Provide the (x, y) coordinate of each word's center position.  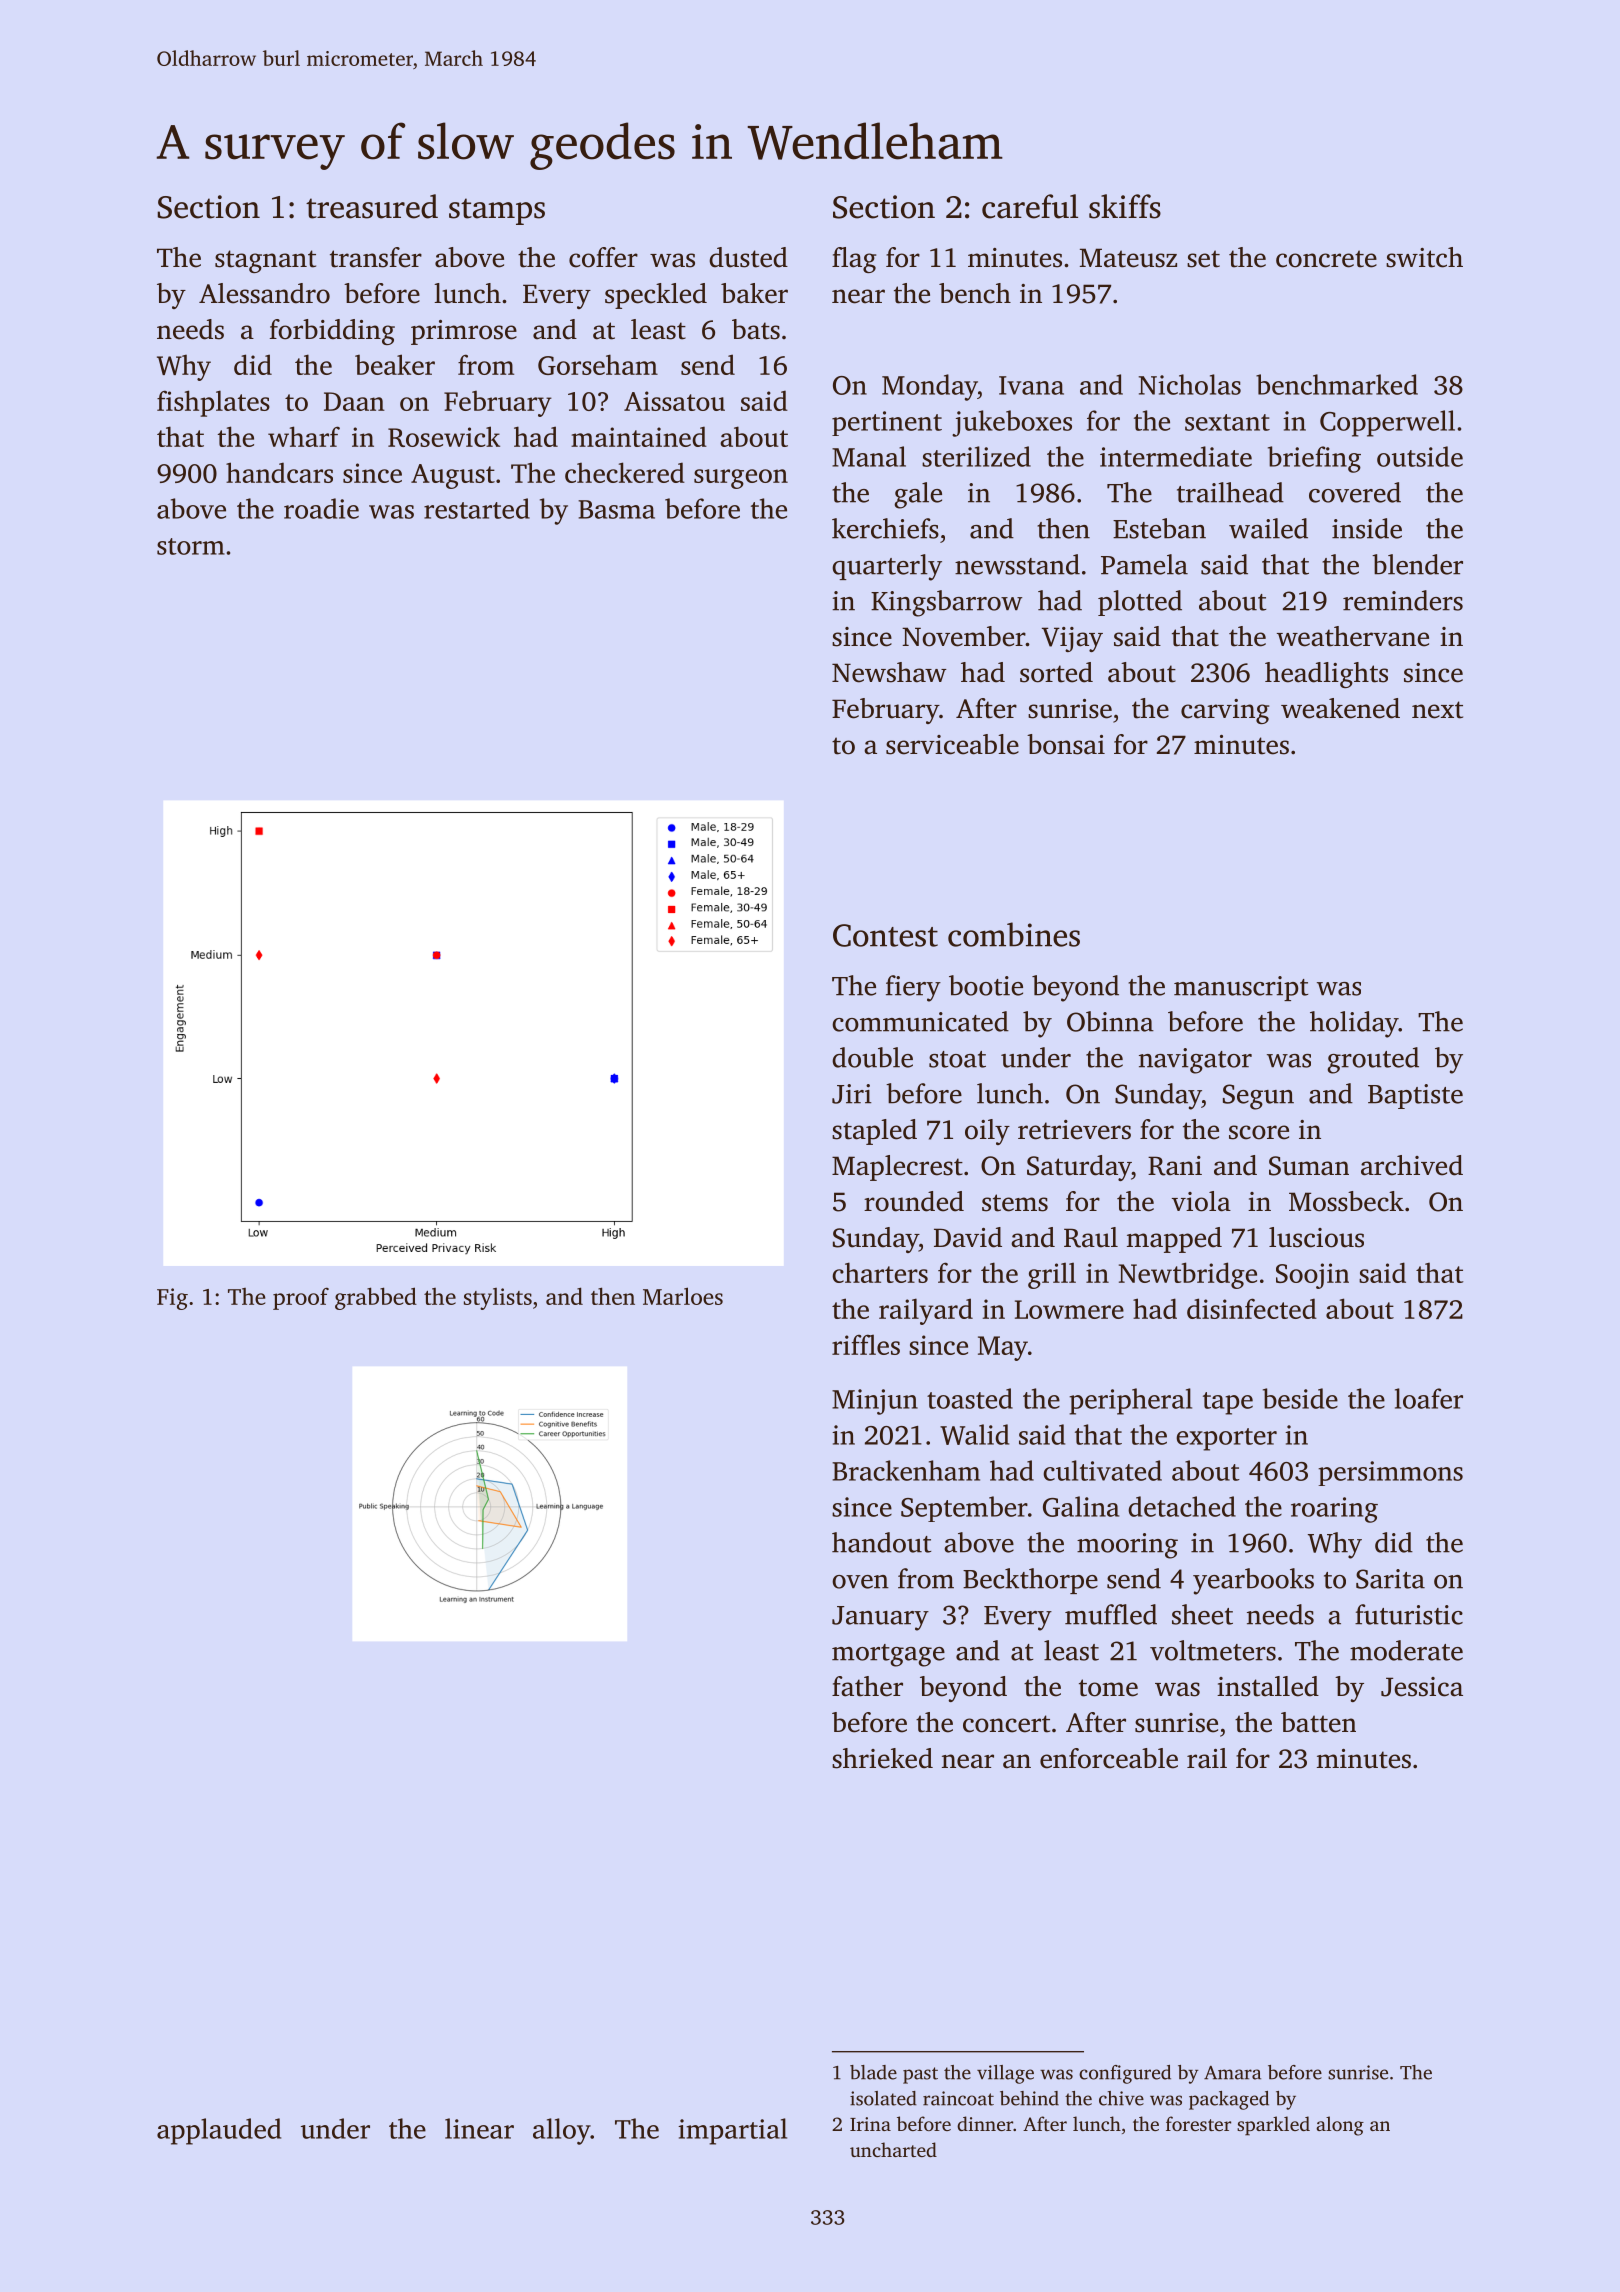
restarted (477, 508)
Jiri (852, 1094)
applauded (219, 2131)
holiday (1354, 1024)
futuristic (1409, 1614)
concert (1006, 1724)
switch (1424, 257)
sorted (1056, 672)
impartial (732, 2131)
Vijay (1072, 639)
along (1340, 2126)
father (867, 1686)
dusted (748, 257)
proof (301, 1298)
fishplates (213, 403)
